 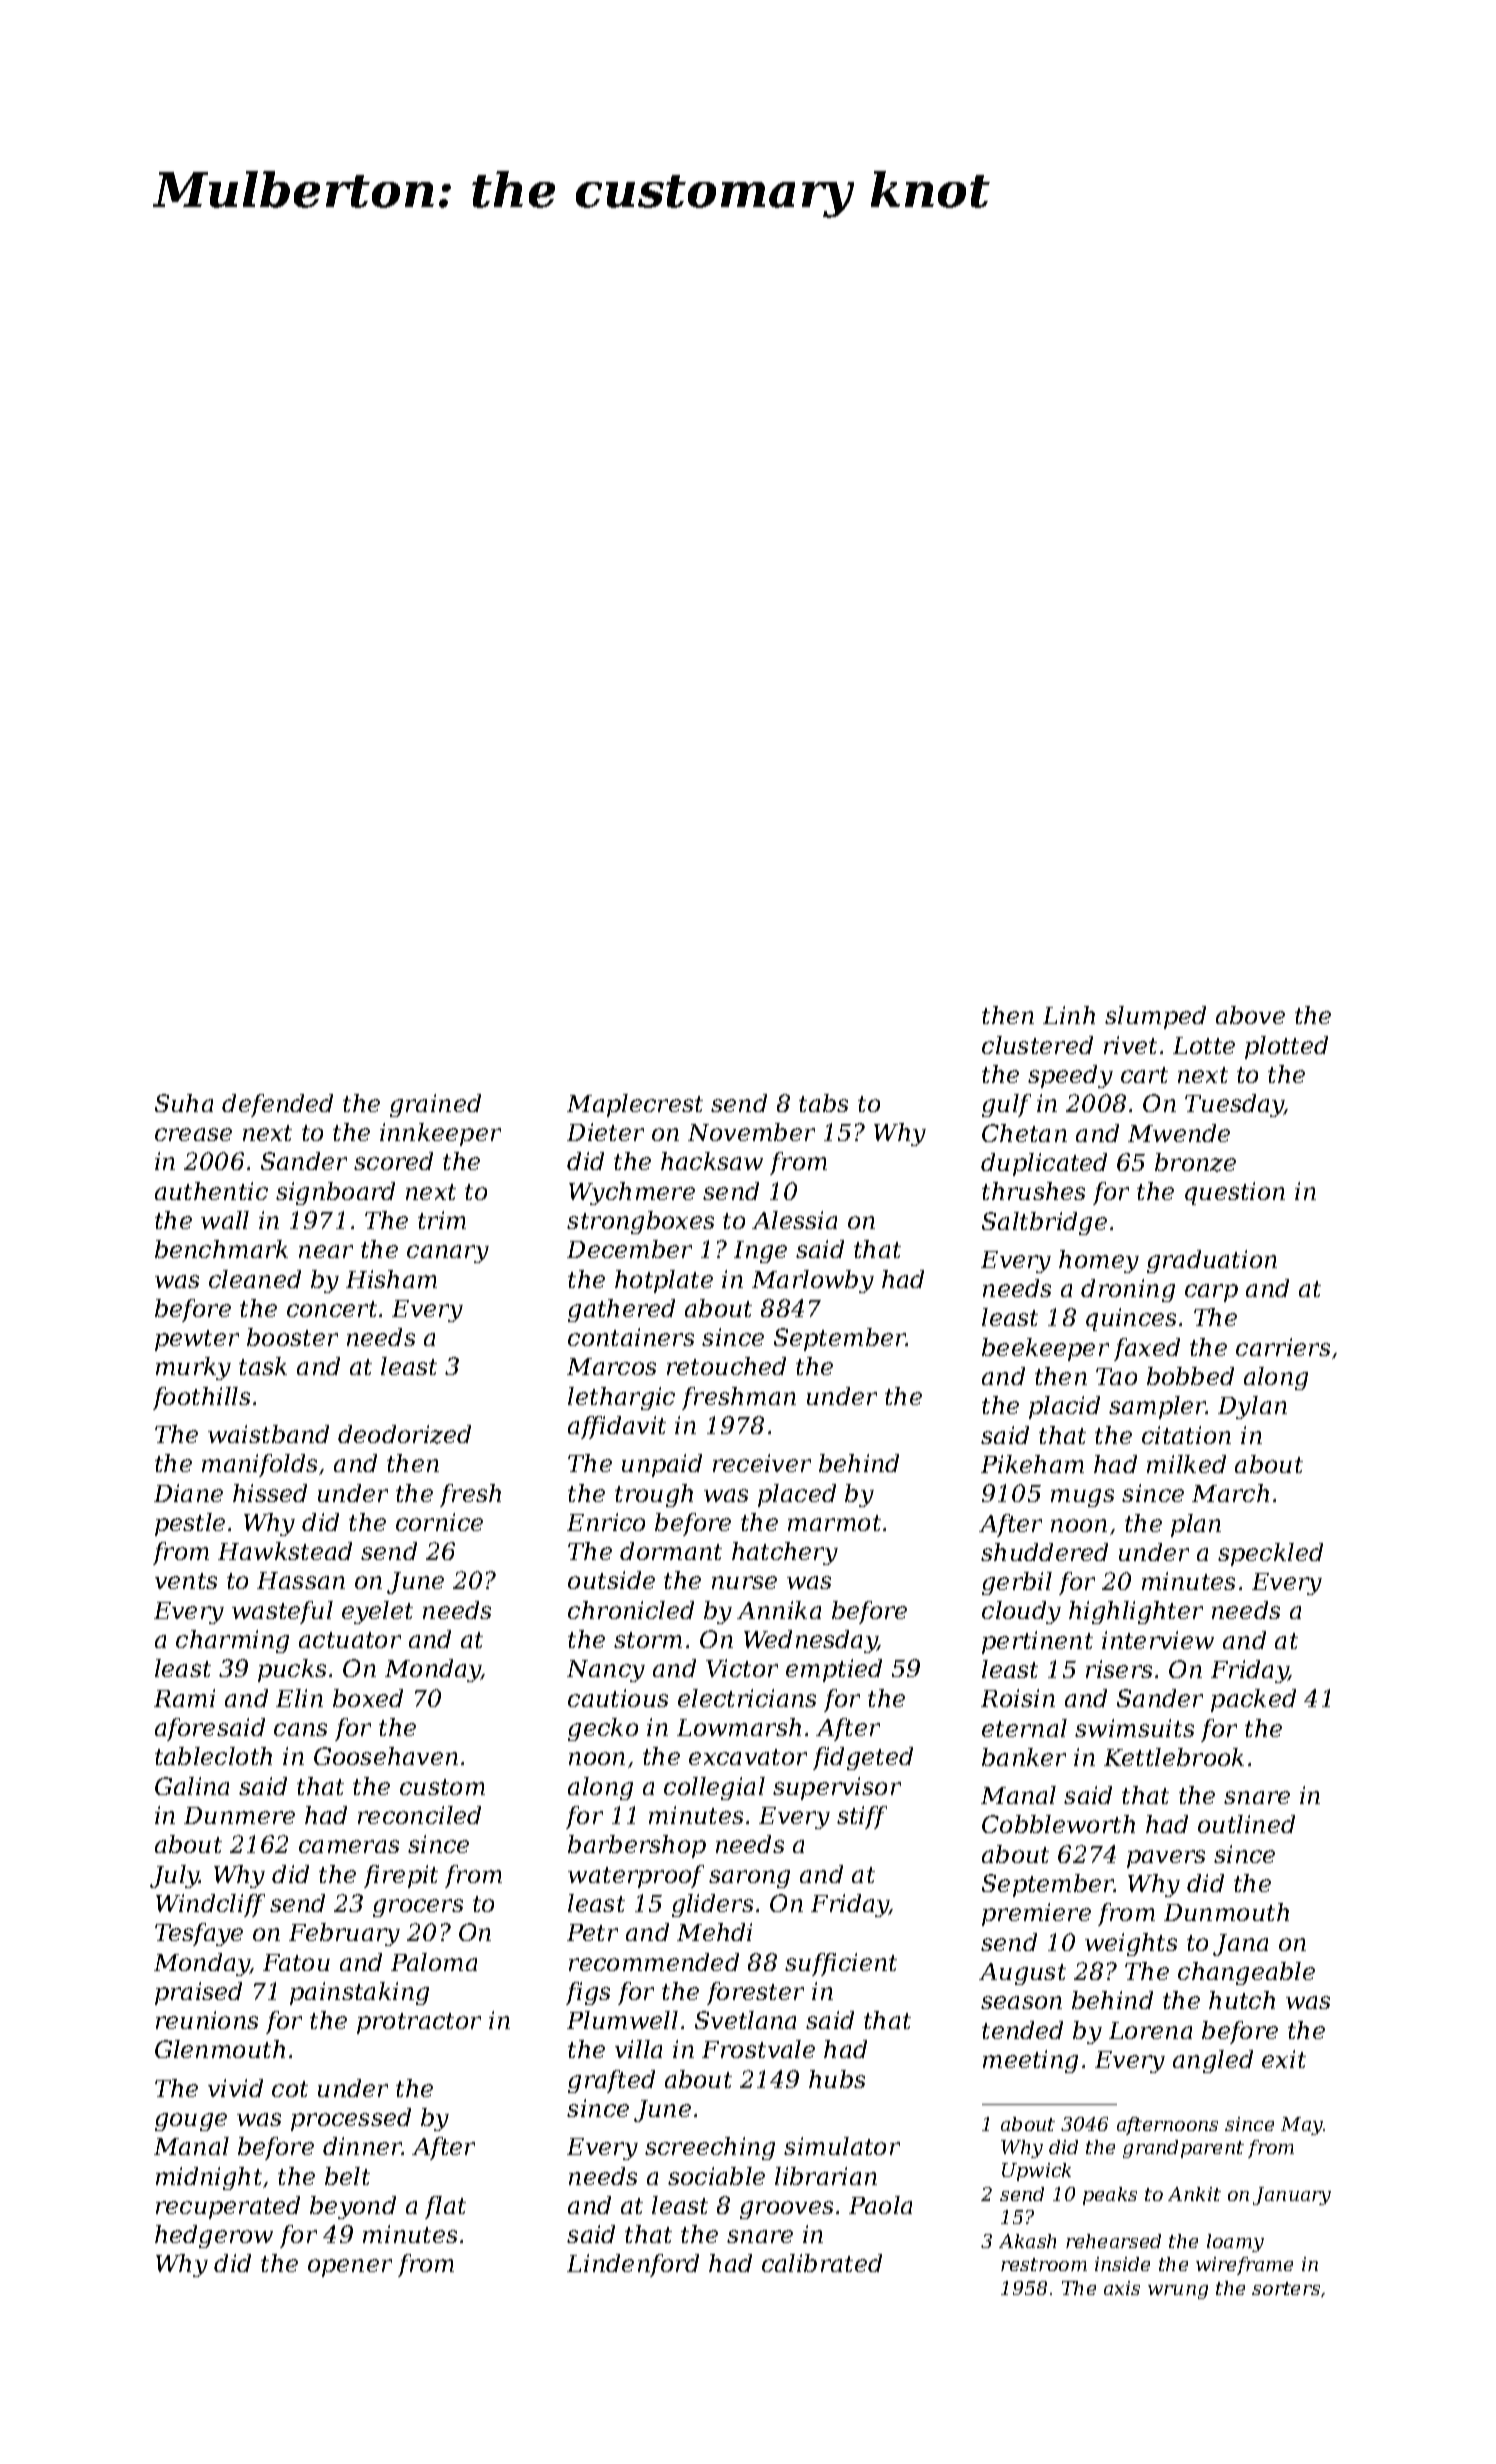 What do you see at coordinates (1166, 1859) in the screenshot?
I see `pavers` at bounding box center [1166, 1859].
